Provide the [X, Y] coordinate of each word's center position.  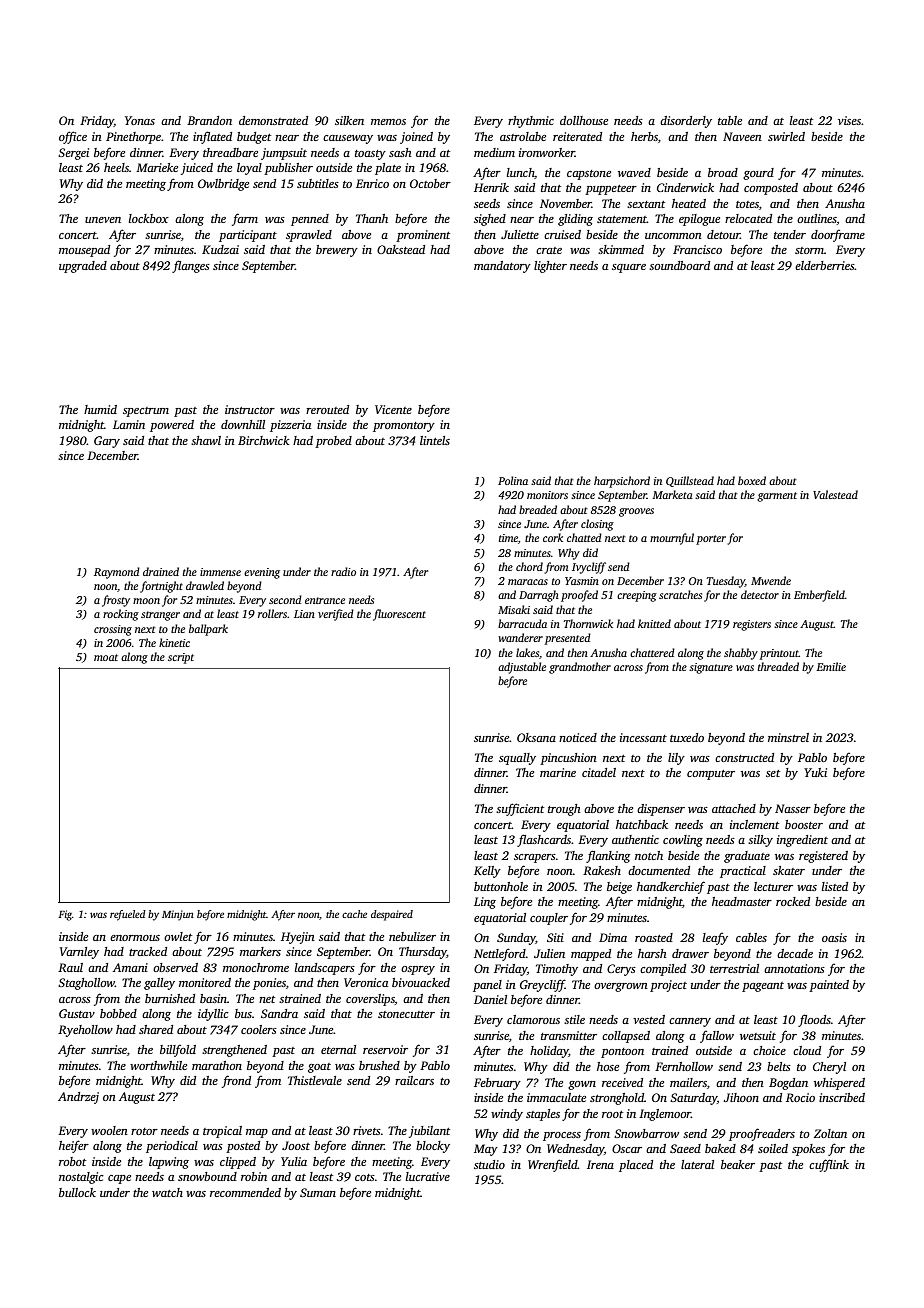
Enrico [372, 183]
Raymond [117, 573]
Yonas [140, 120]
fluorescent [399, 615]
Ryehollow [85, 1031]
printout [779, 654]
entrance [325, 600]
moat [106, 657]
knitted [654, 623]
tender [790, 234]
